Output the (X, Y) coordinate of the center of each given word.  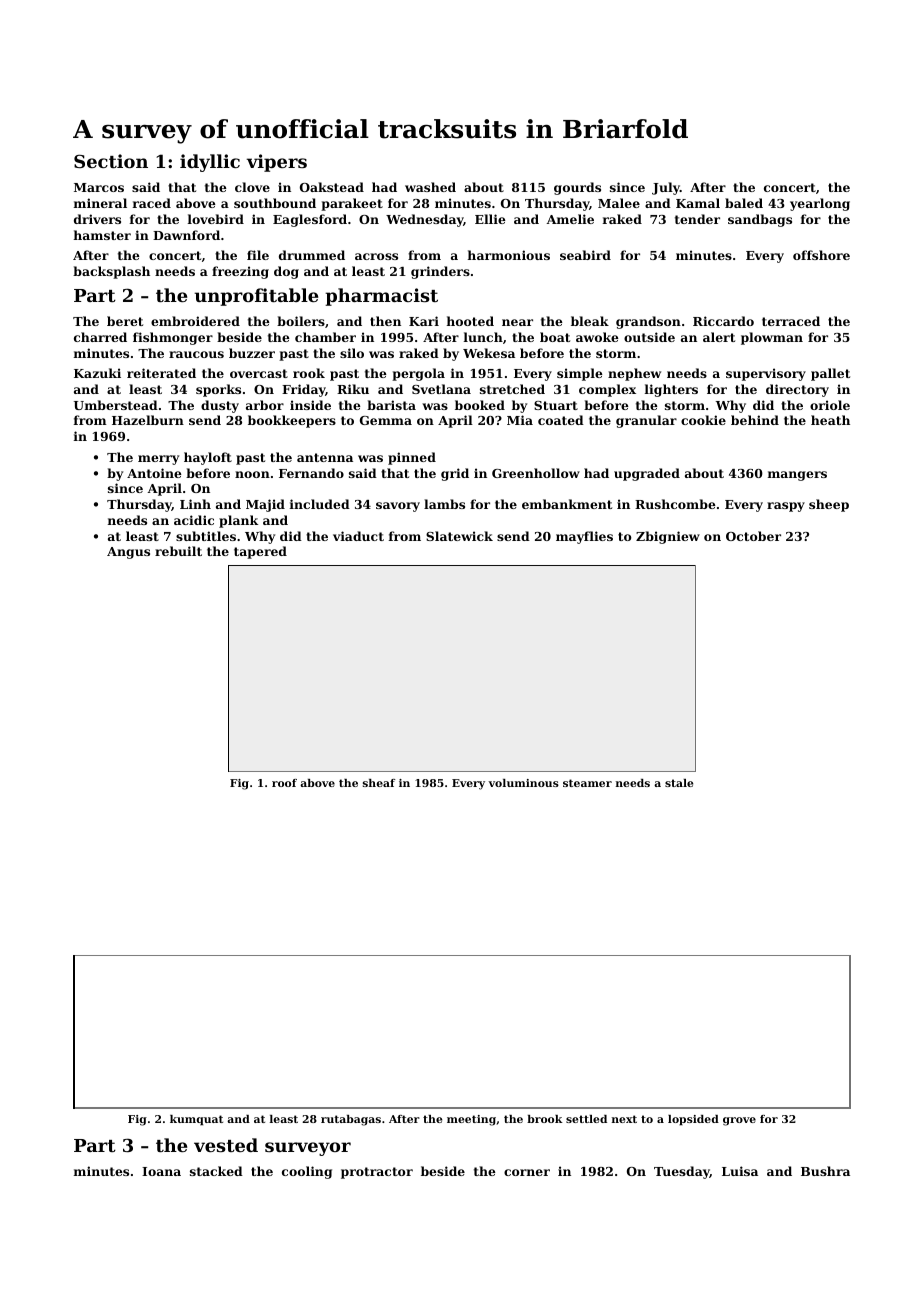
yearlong (820, 204)
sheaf (379, 783)
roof (284, 783)
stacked (216, 1171)
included (320, 504)
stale (679, 783)
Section (111, 161)
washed (430, 187)
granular (646, 421)
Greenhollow (536, 473)
